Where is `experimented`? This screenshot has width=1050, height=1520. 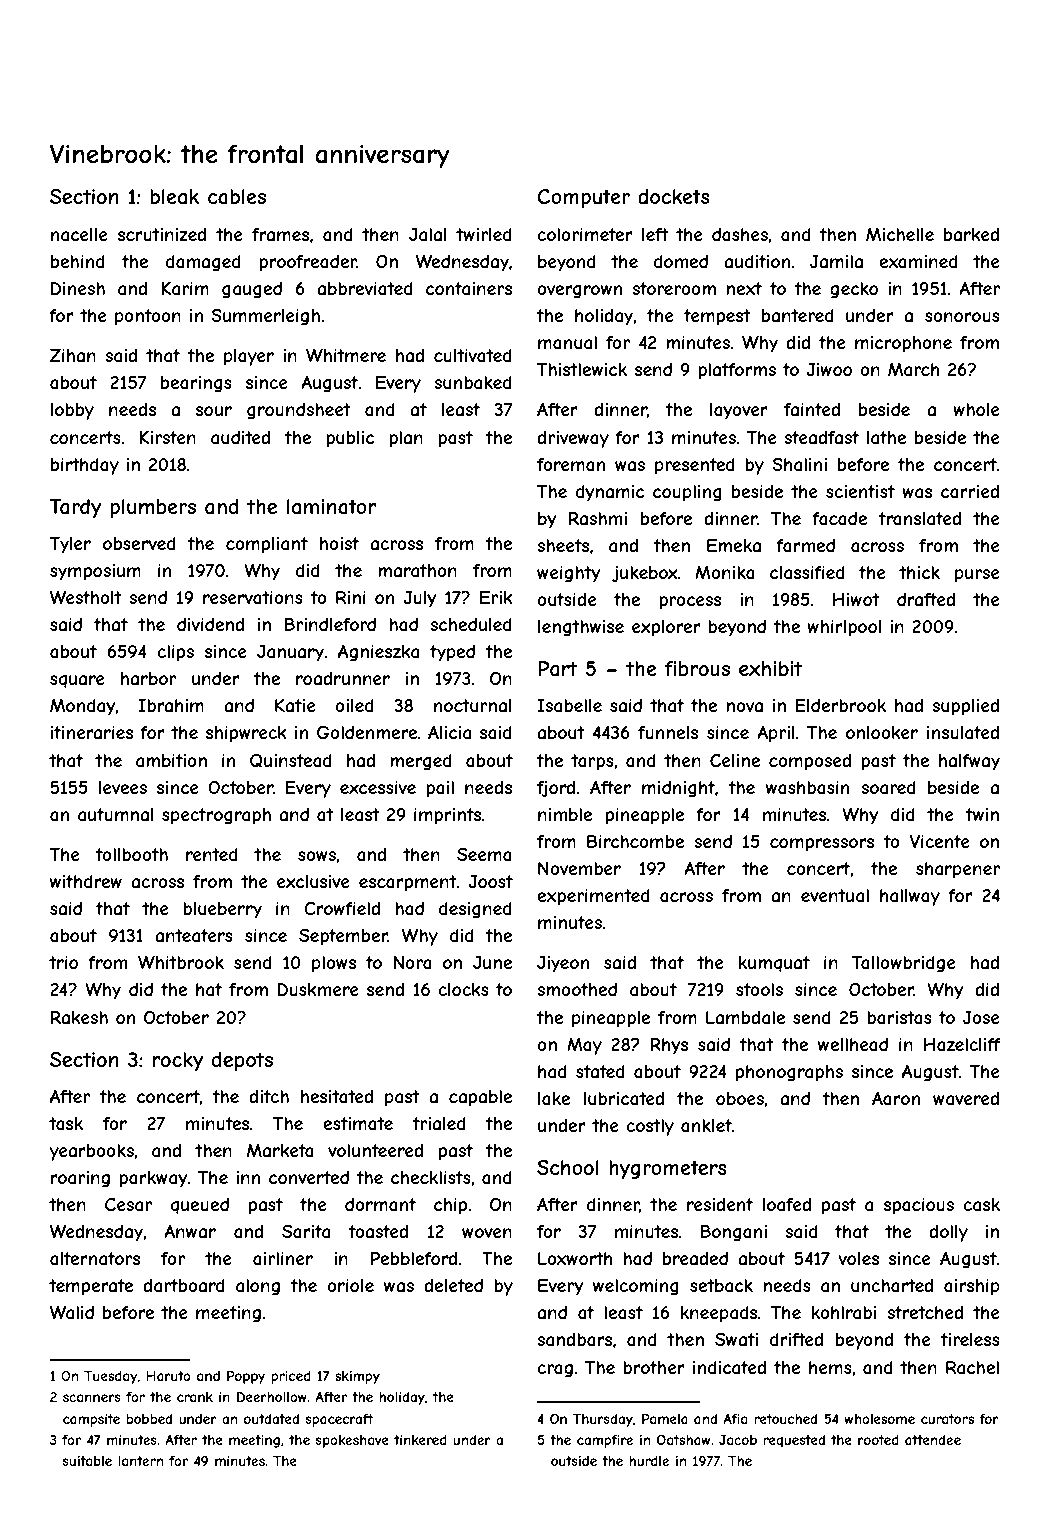
experimented is located at coordinates (593, 897).
